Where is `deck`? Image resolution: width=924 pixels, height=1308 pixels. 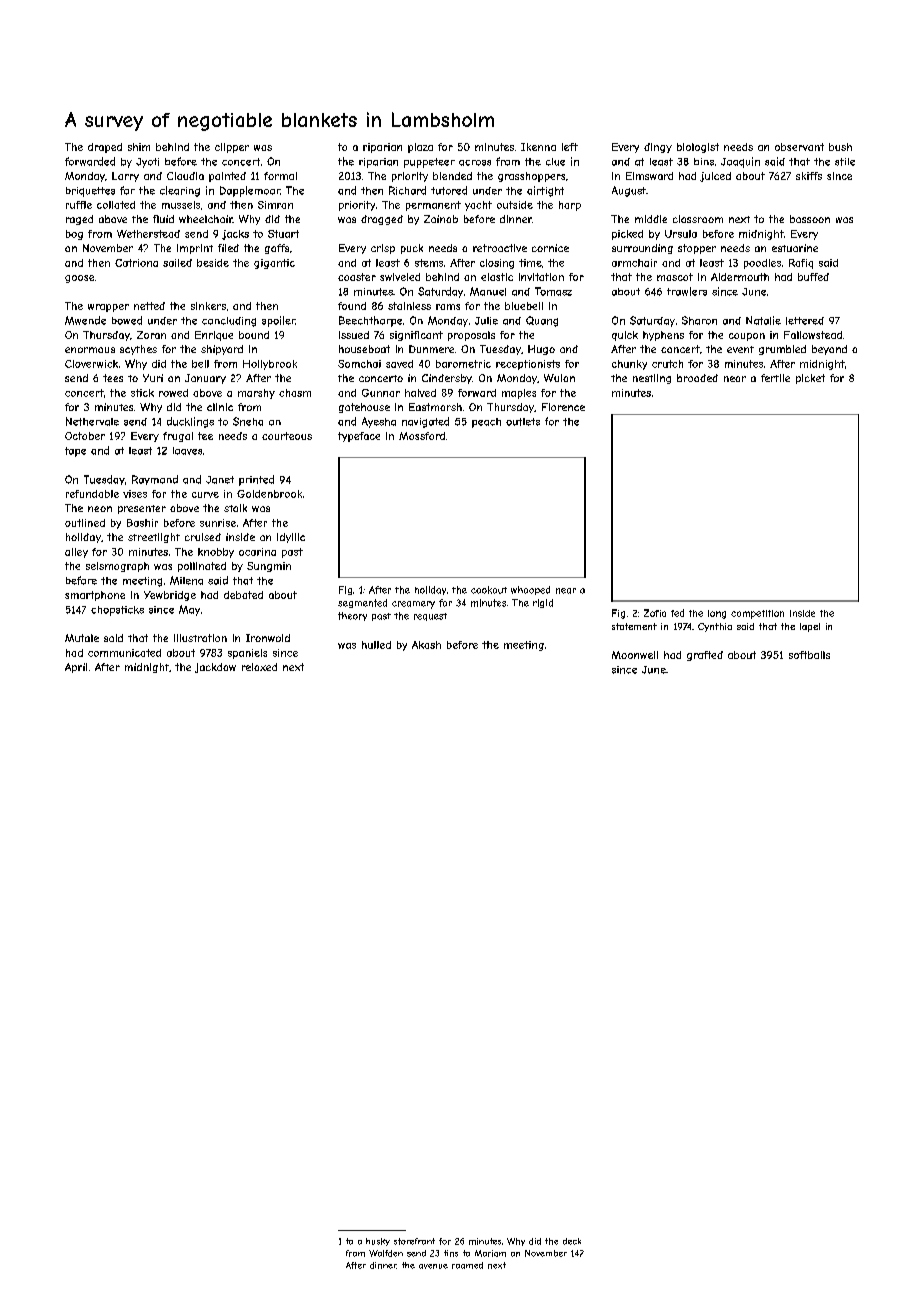
deck is located at coordinates (572, 1241).
